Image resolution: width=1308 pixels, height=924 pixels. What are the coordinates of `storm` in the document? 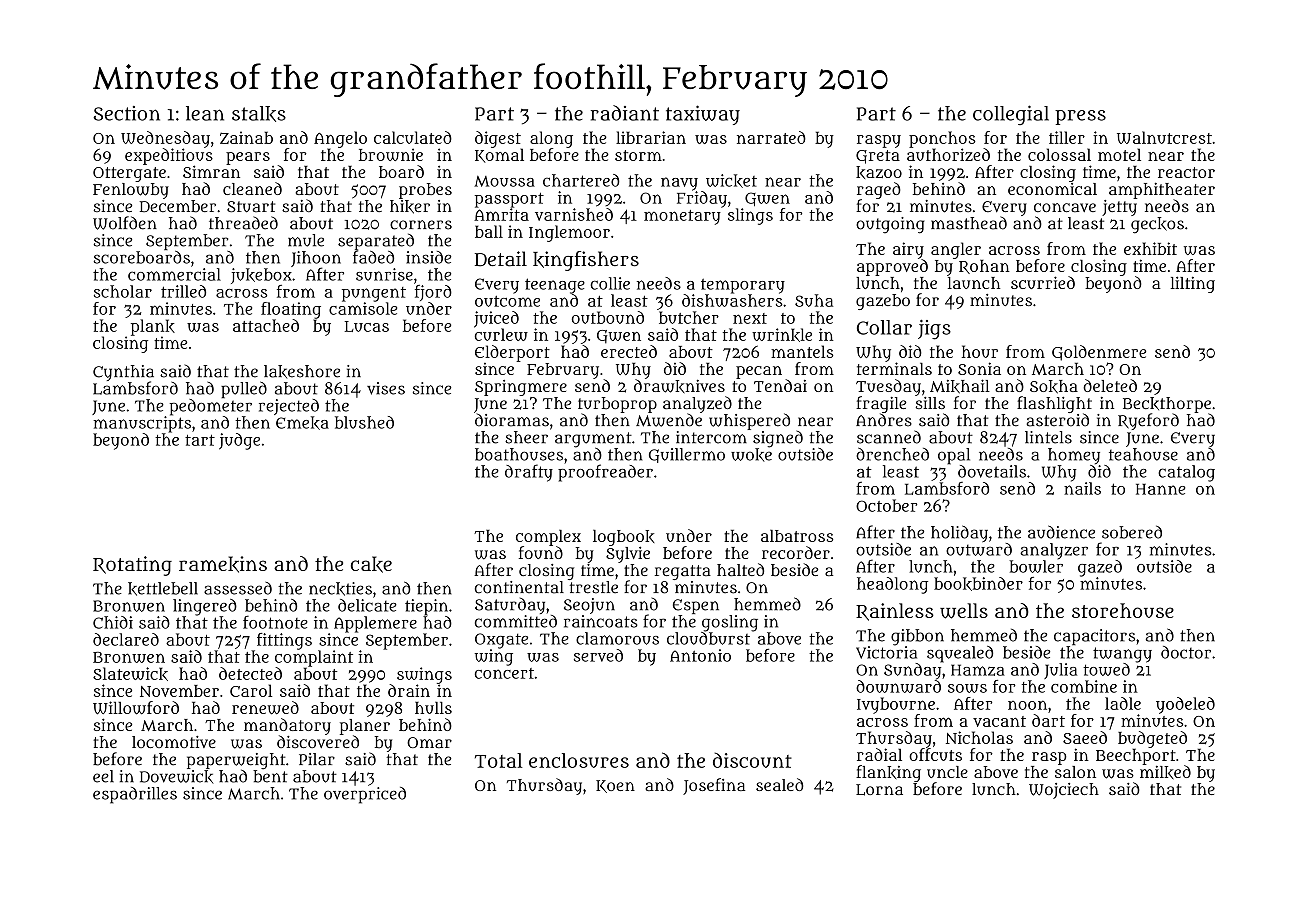 It's located at (638, 155).
